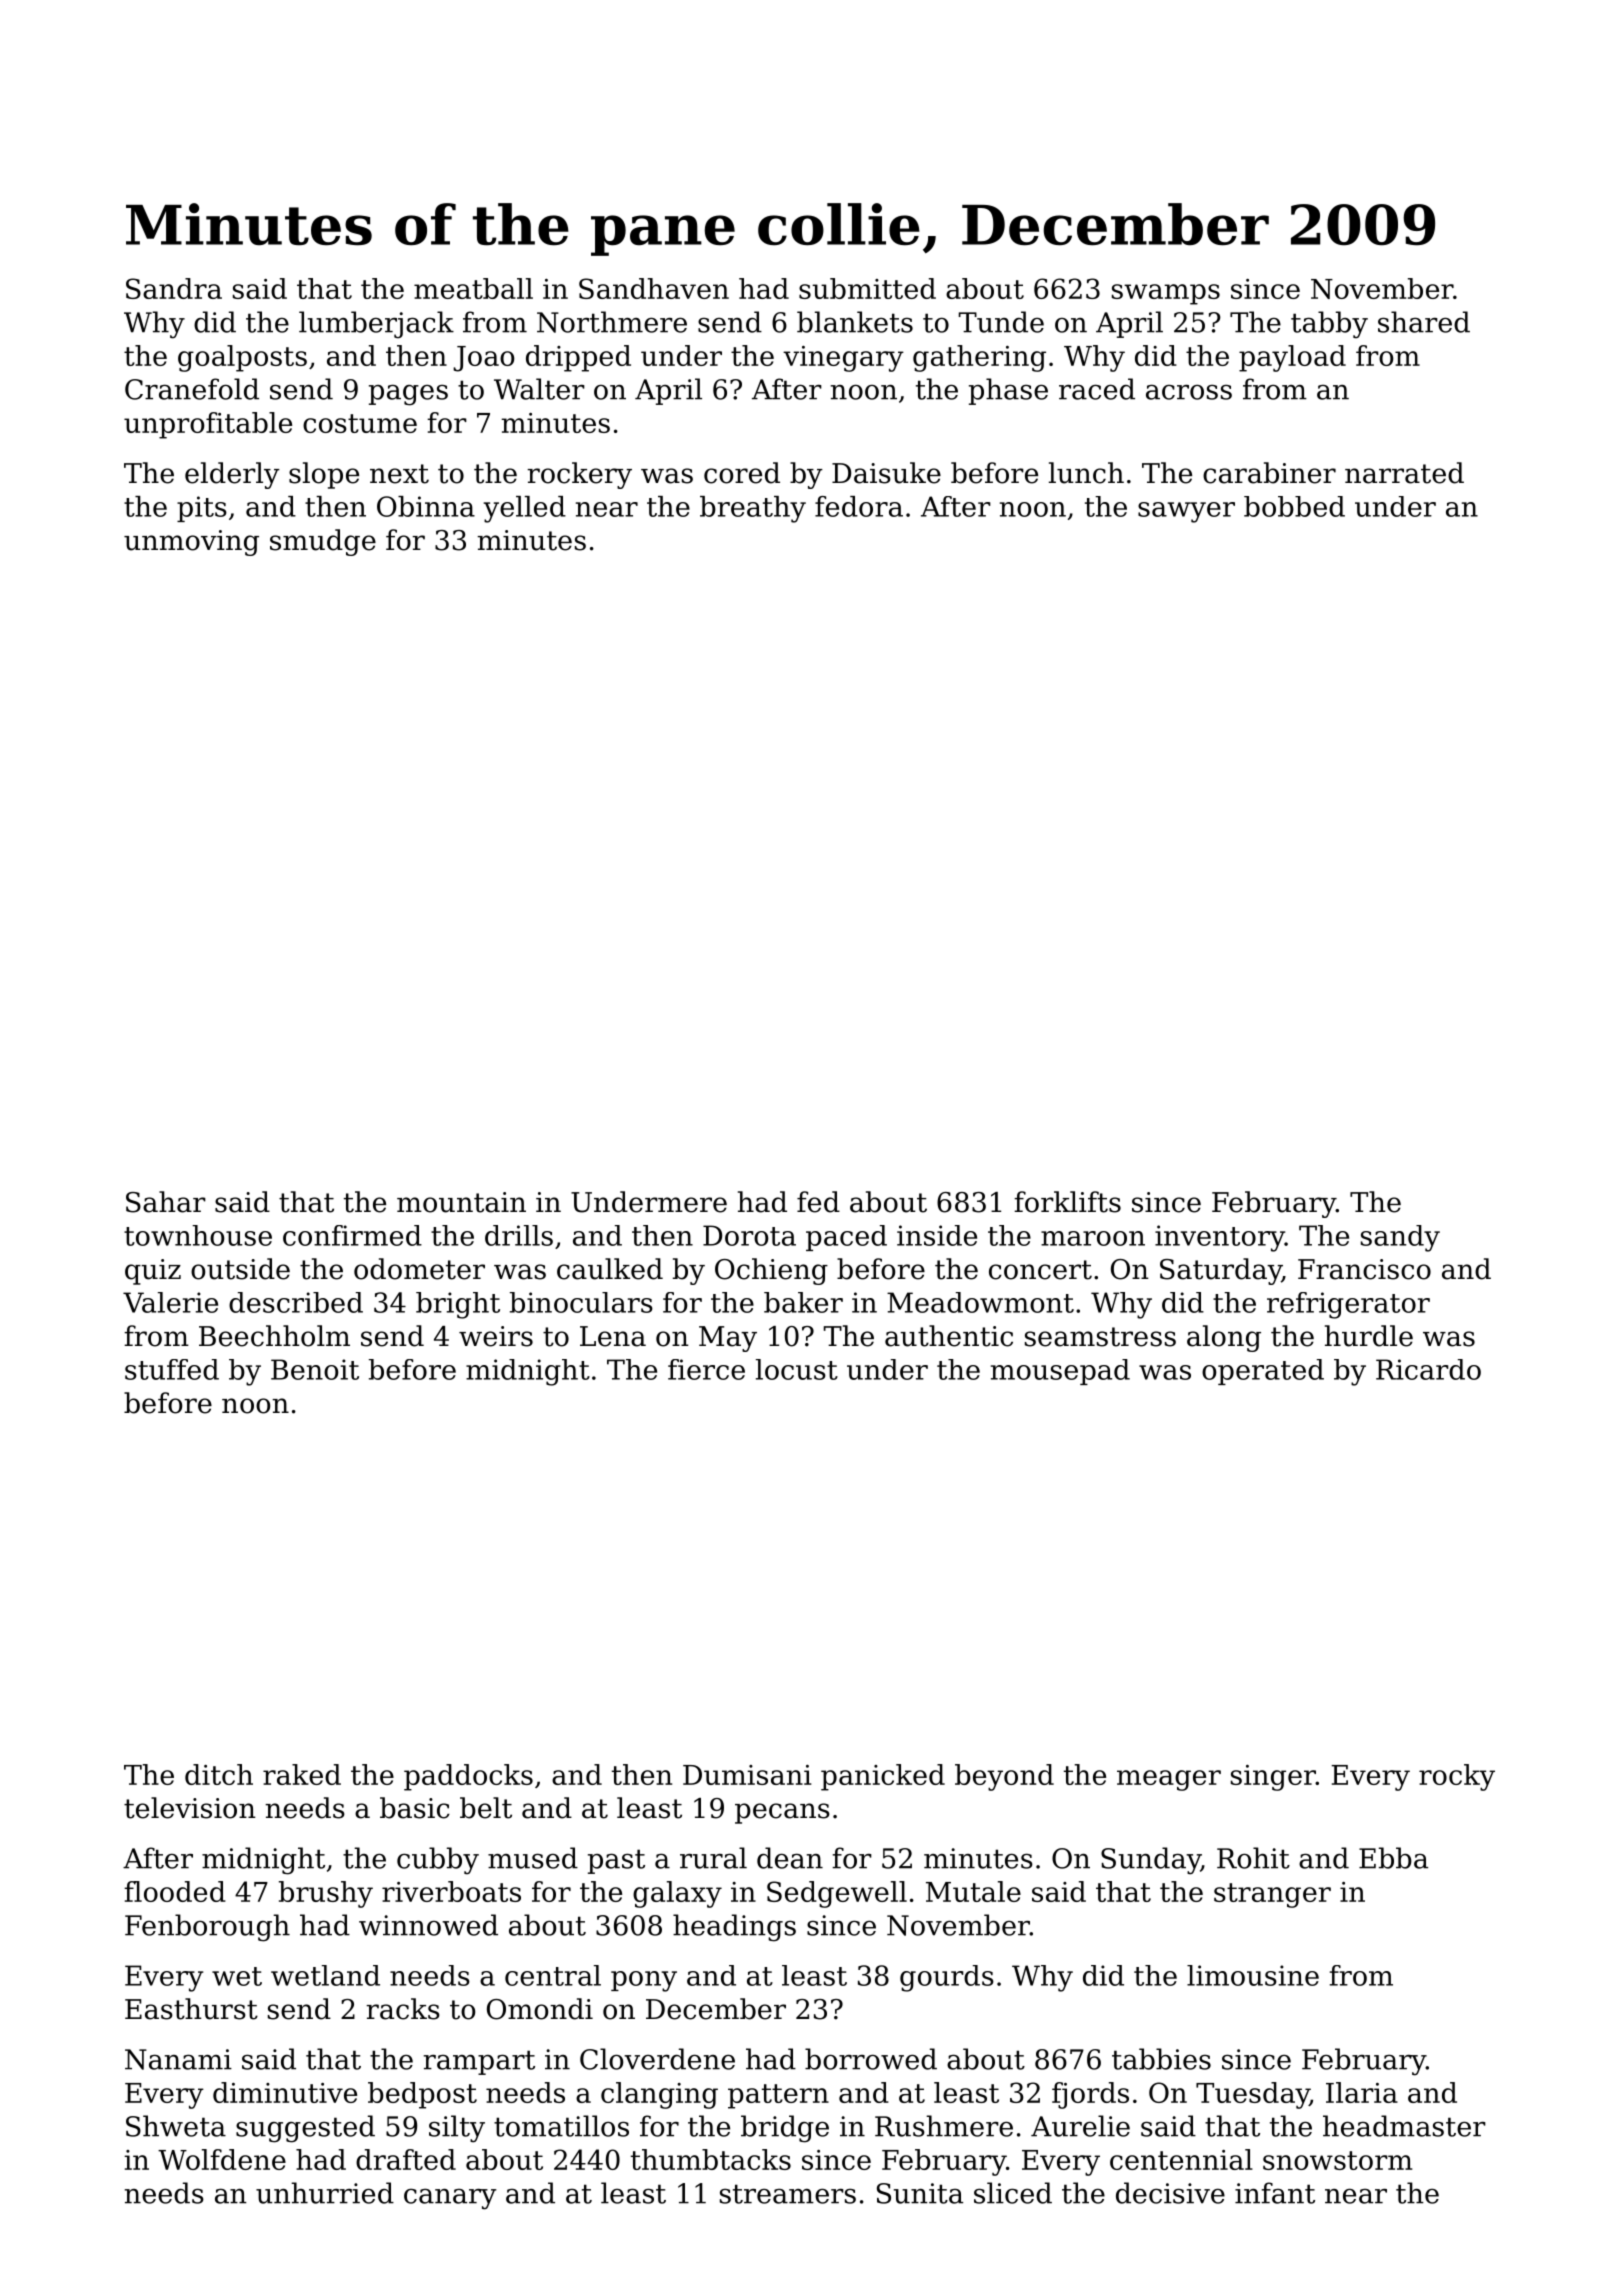  What do you see at coordinates (747, 1775) in the image?
I see `Dumisani` at bounding box center [747, 1775].
